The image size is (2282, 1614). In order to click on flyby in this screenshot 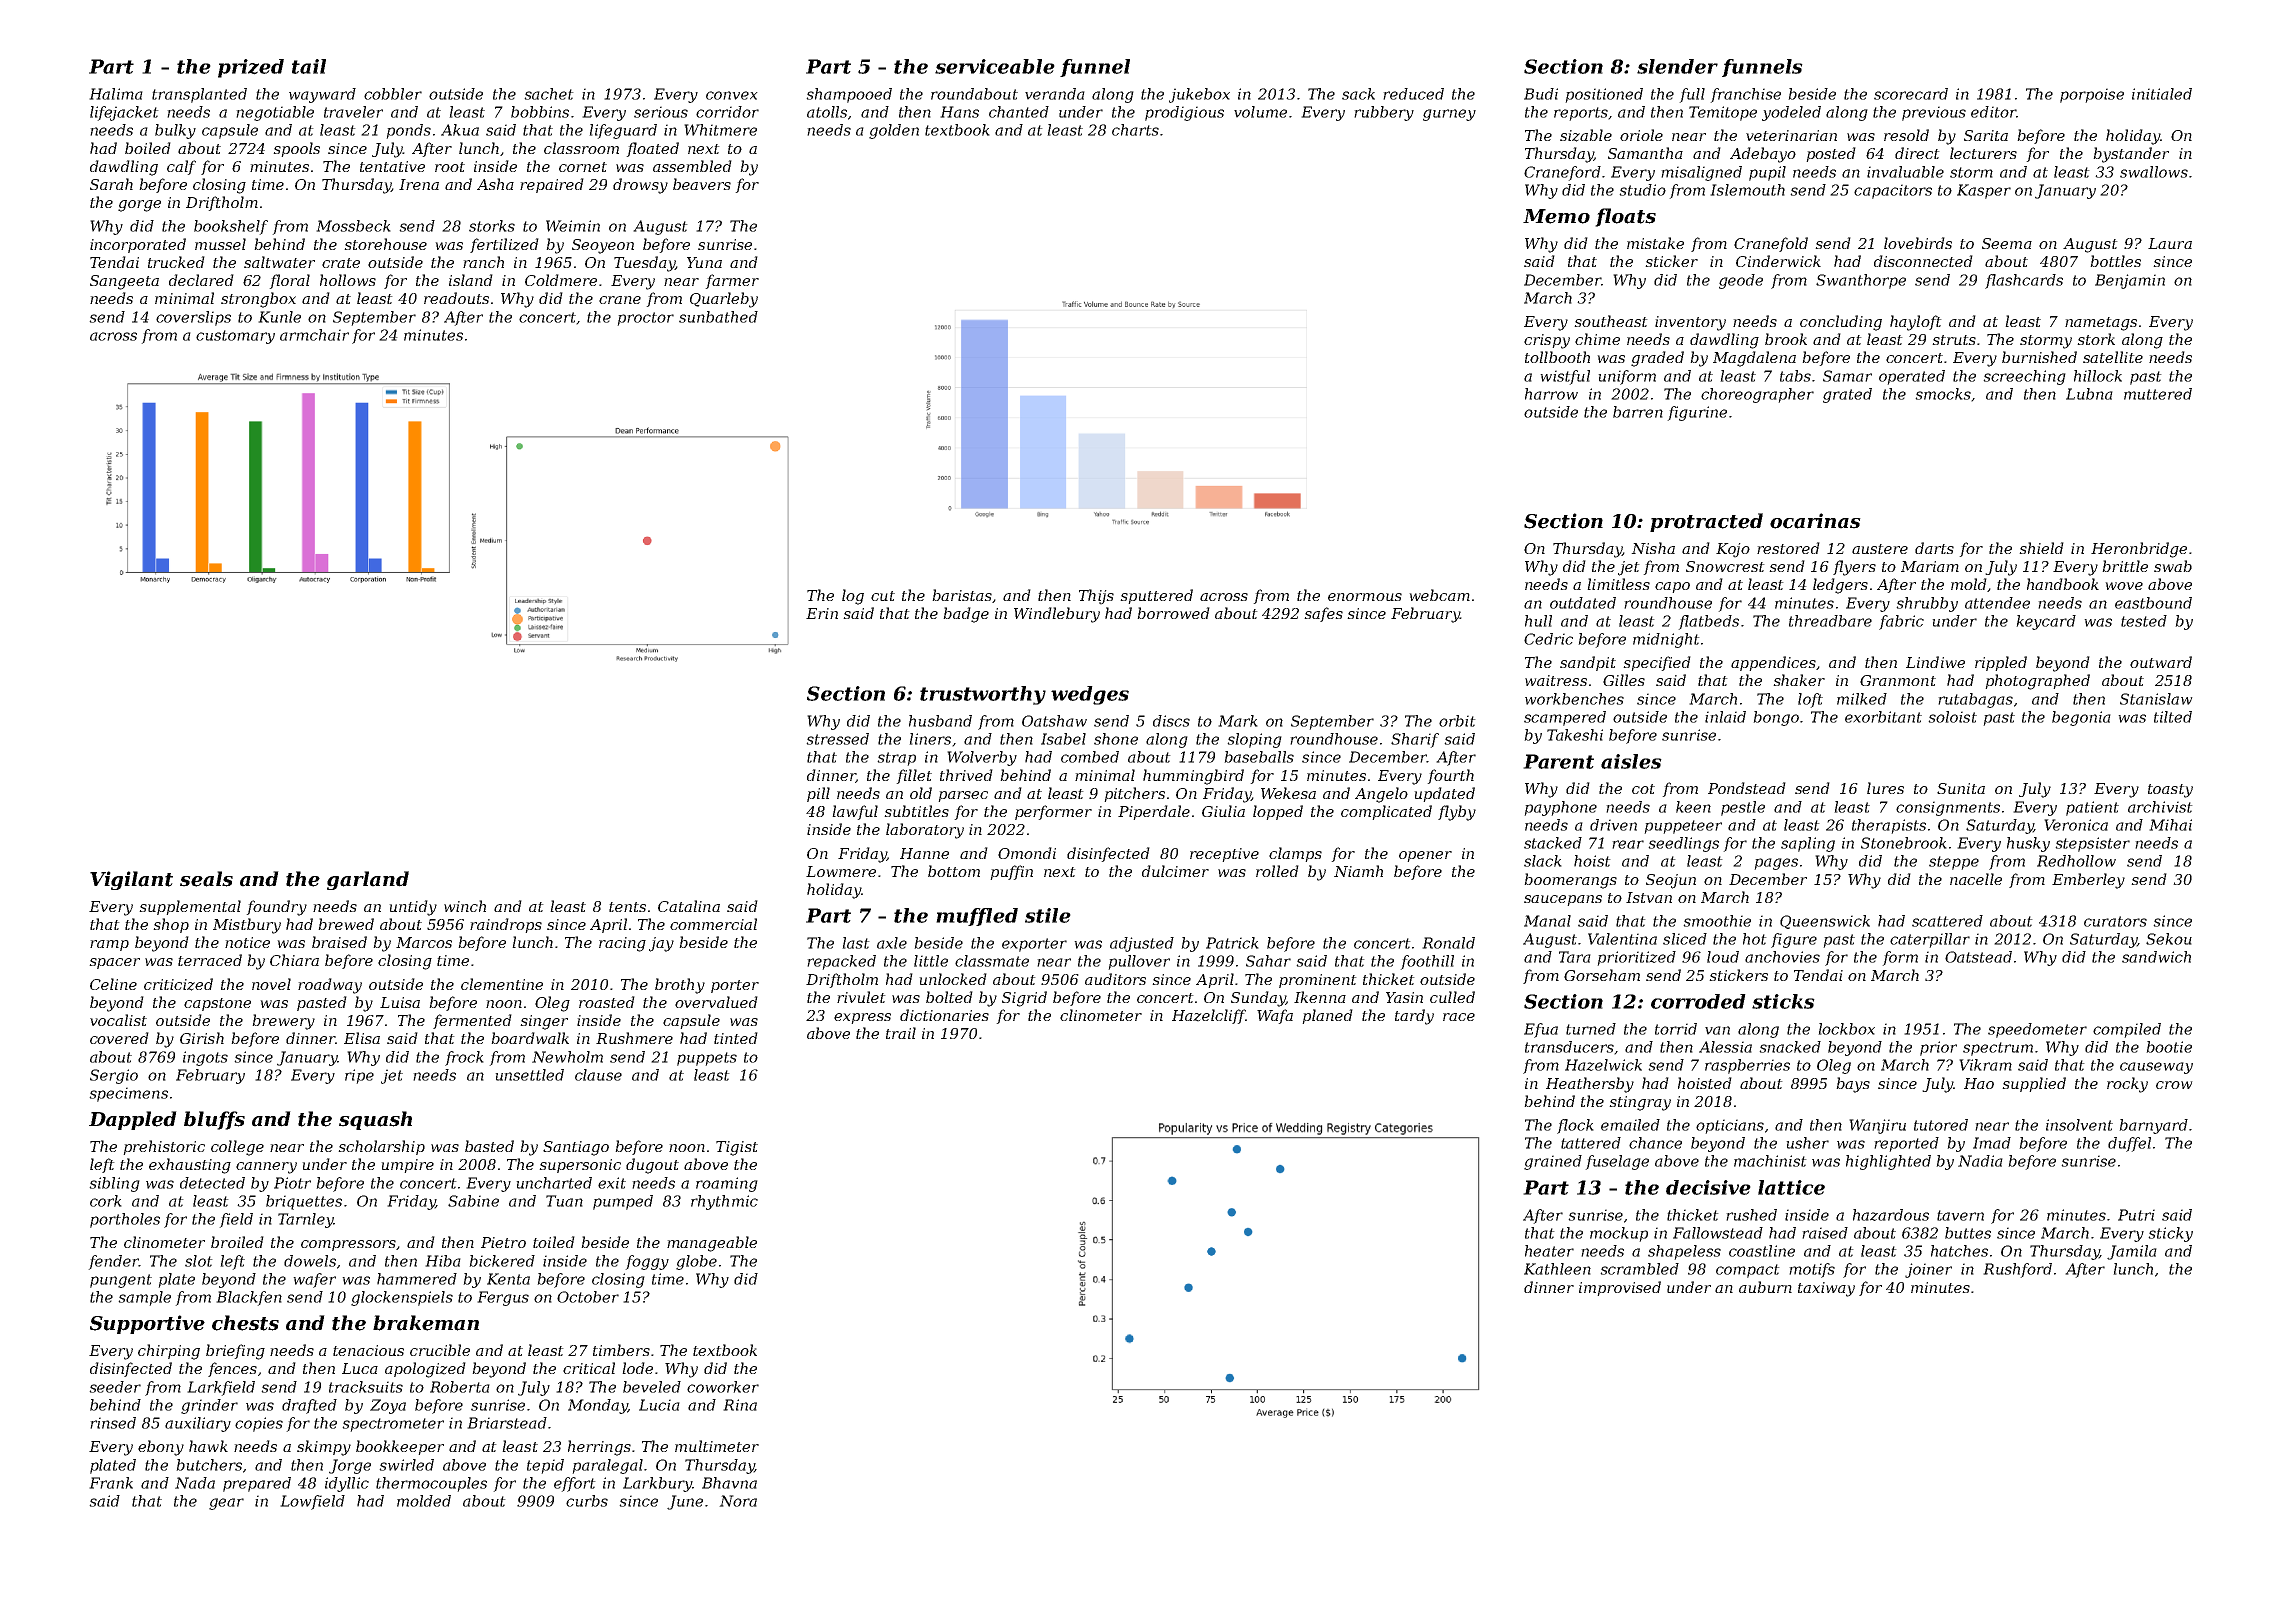, I will do `click(1457, 813)`.
